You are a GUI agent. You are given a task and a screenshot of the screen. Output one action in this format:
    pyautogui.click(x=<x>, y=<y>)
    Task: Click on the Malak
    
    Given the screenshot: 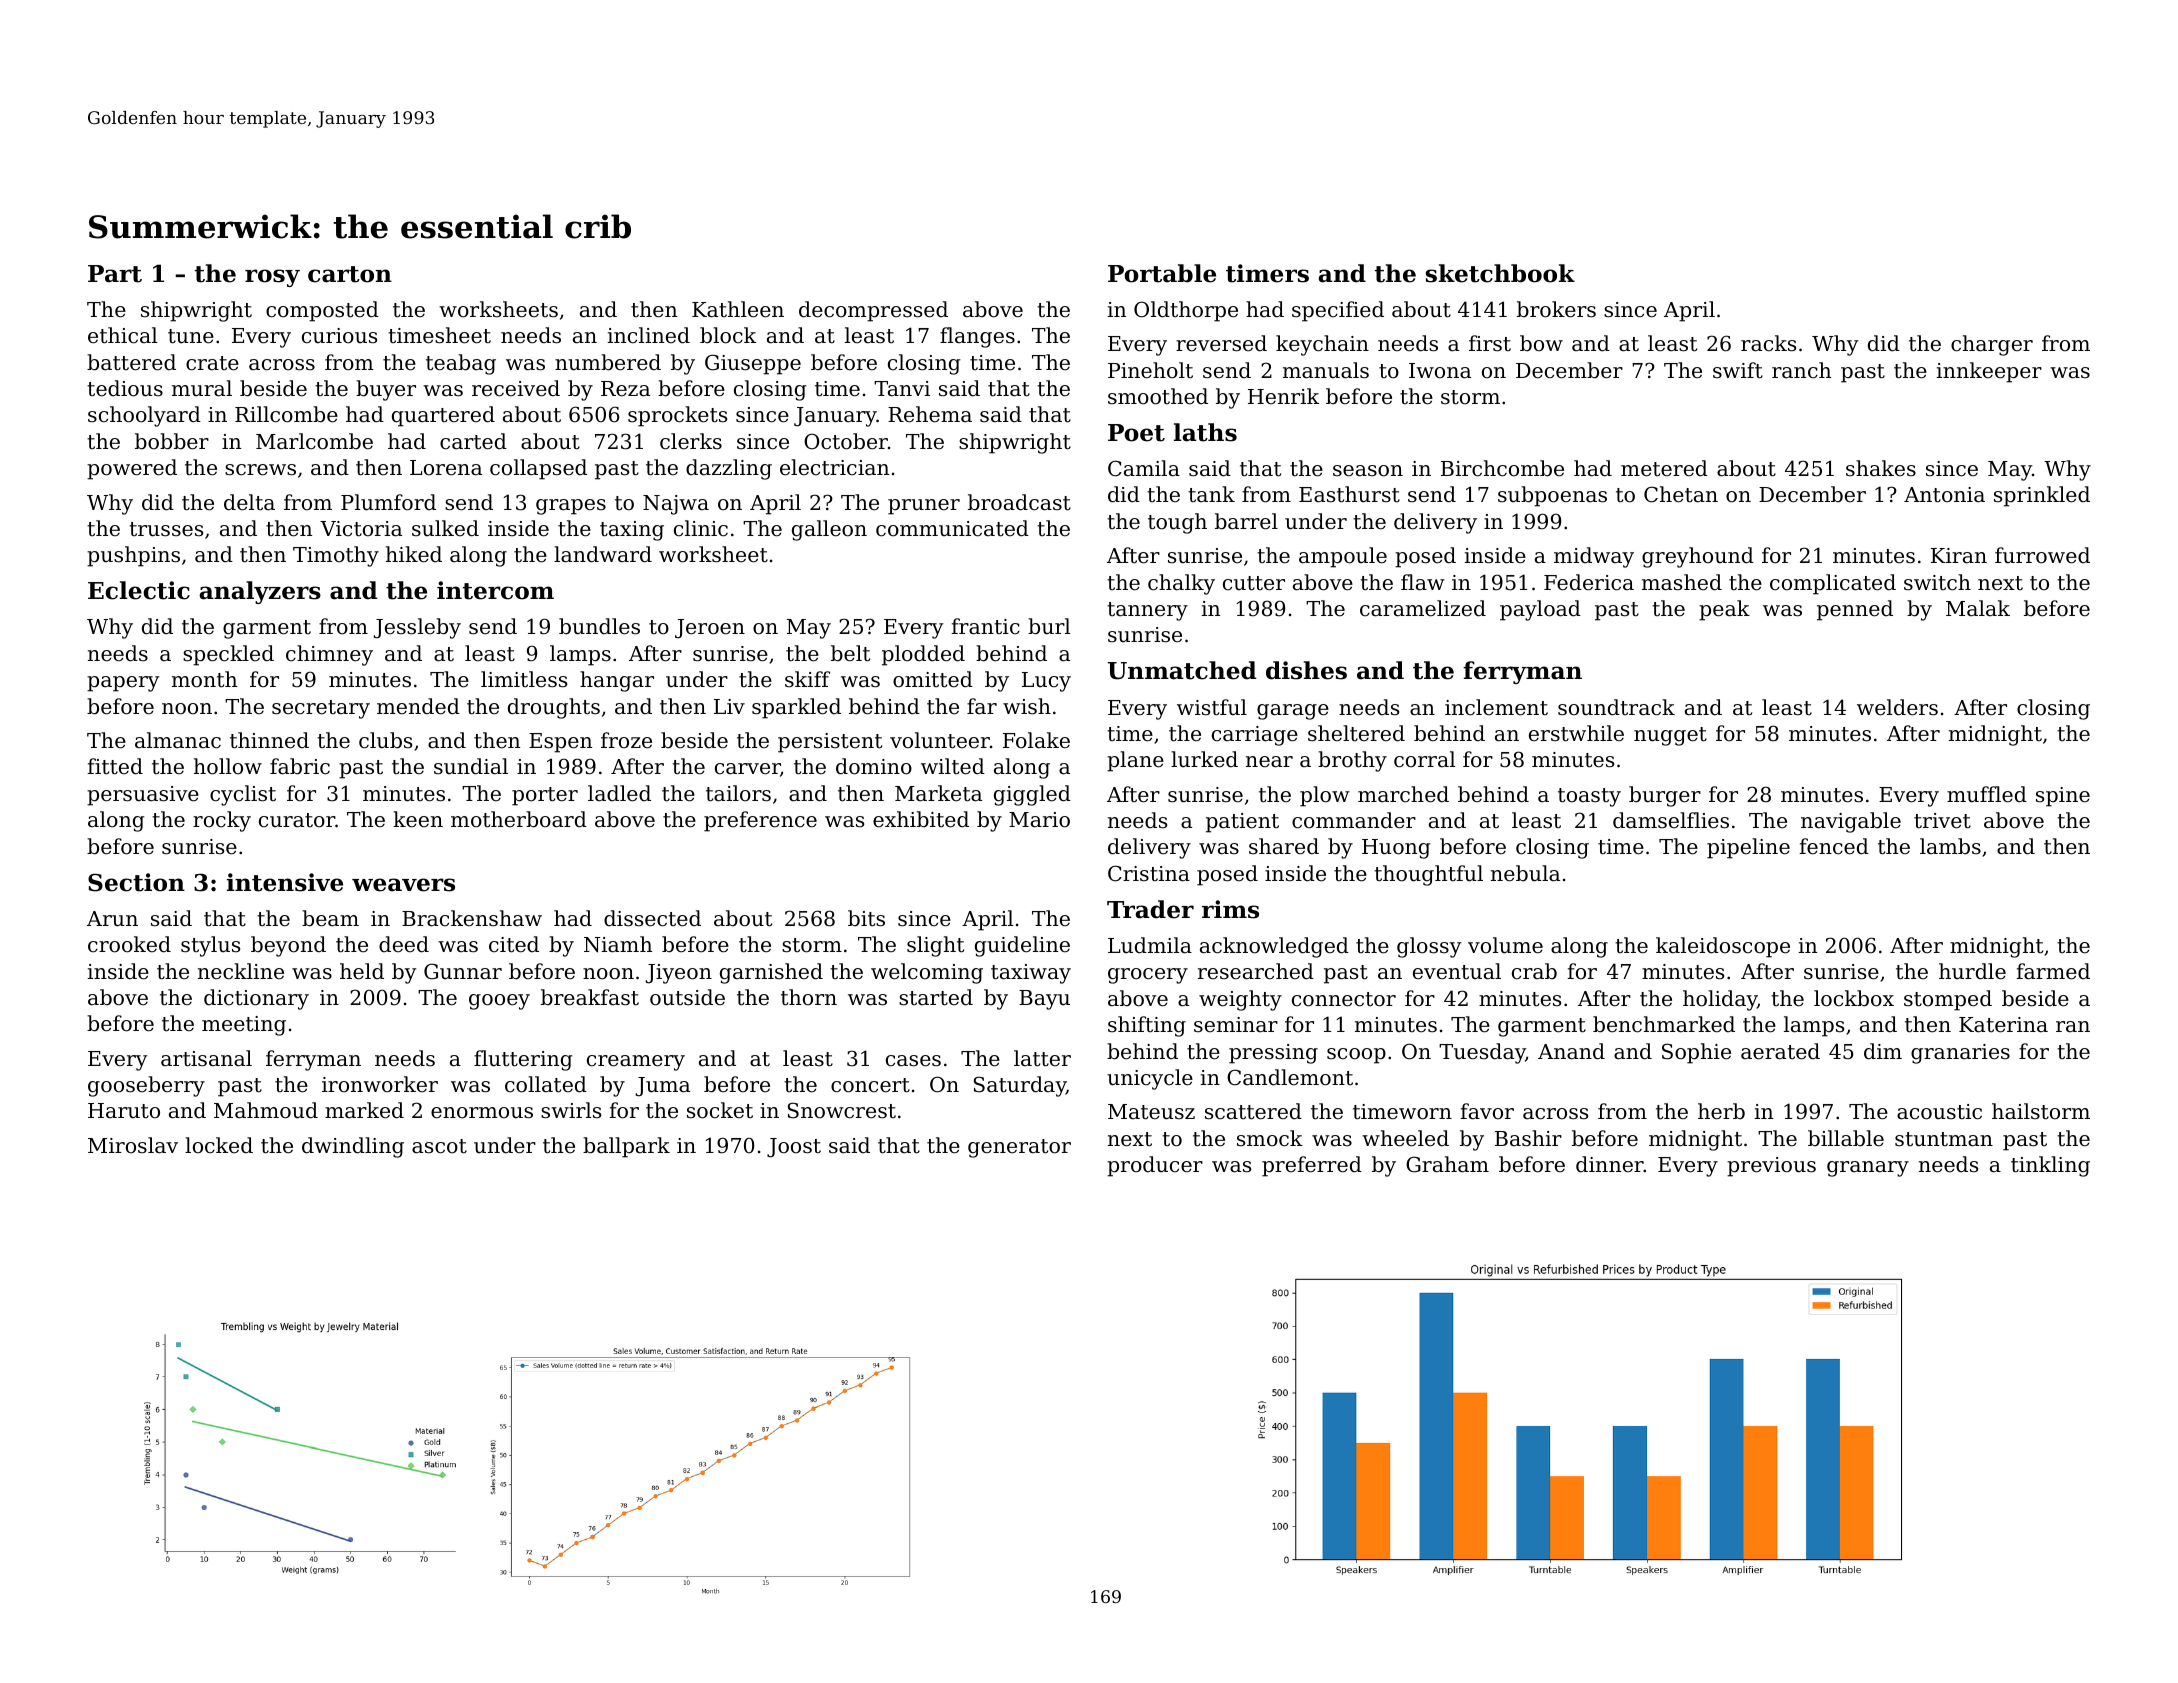 What is the action you would take?
    pyautogui.click(x=1978, y=608)
